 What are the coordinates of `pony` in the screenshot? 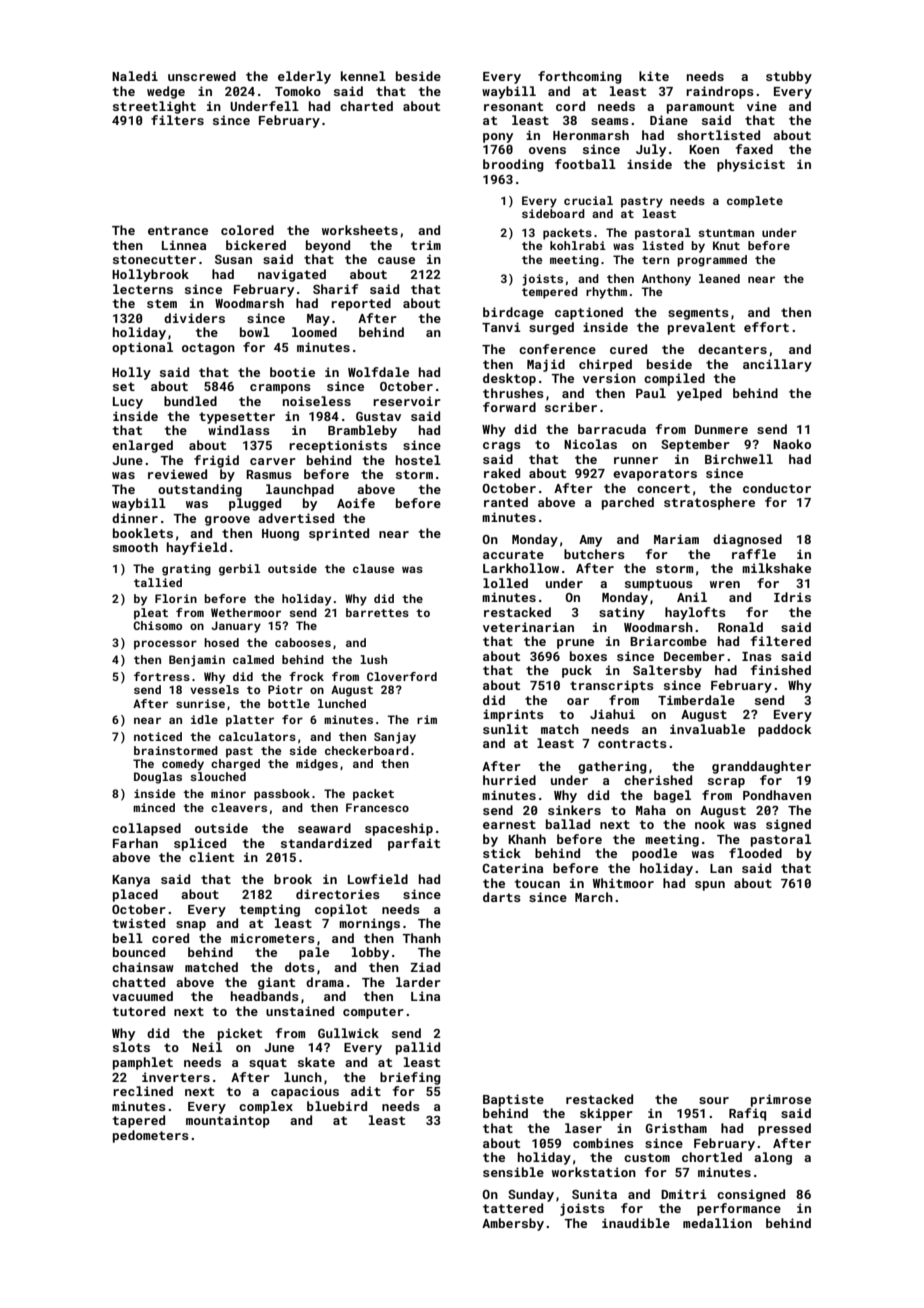 It's located at (498, 138).
